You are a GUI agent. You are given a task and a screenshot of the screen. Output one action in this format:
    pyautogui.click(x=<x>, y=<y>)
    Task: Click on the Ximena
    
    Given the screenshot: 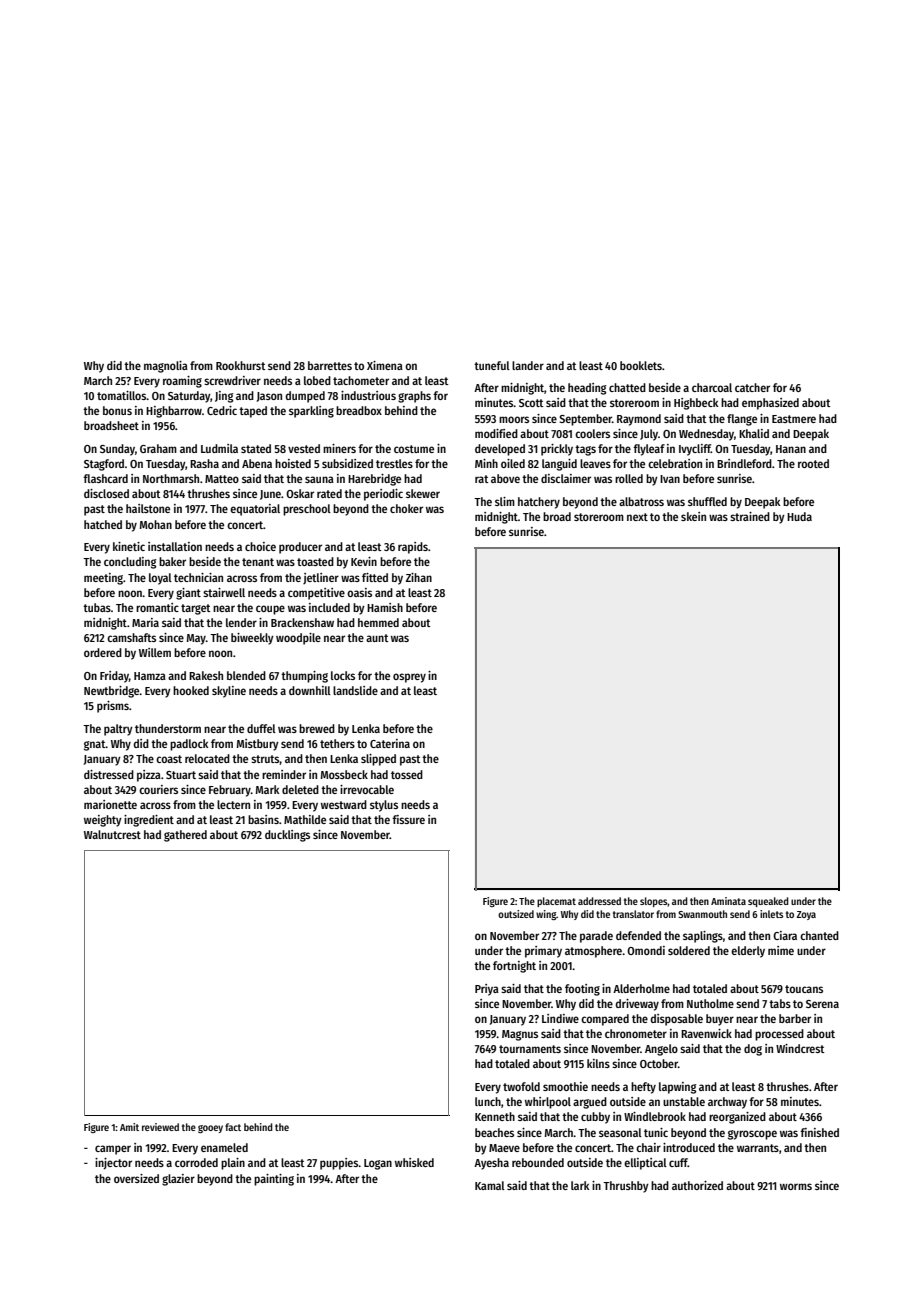 What is the action you would take?
    pyautogui.click(x=385, y=365)
